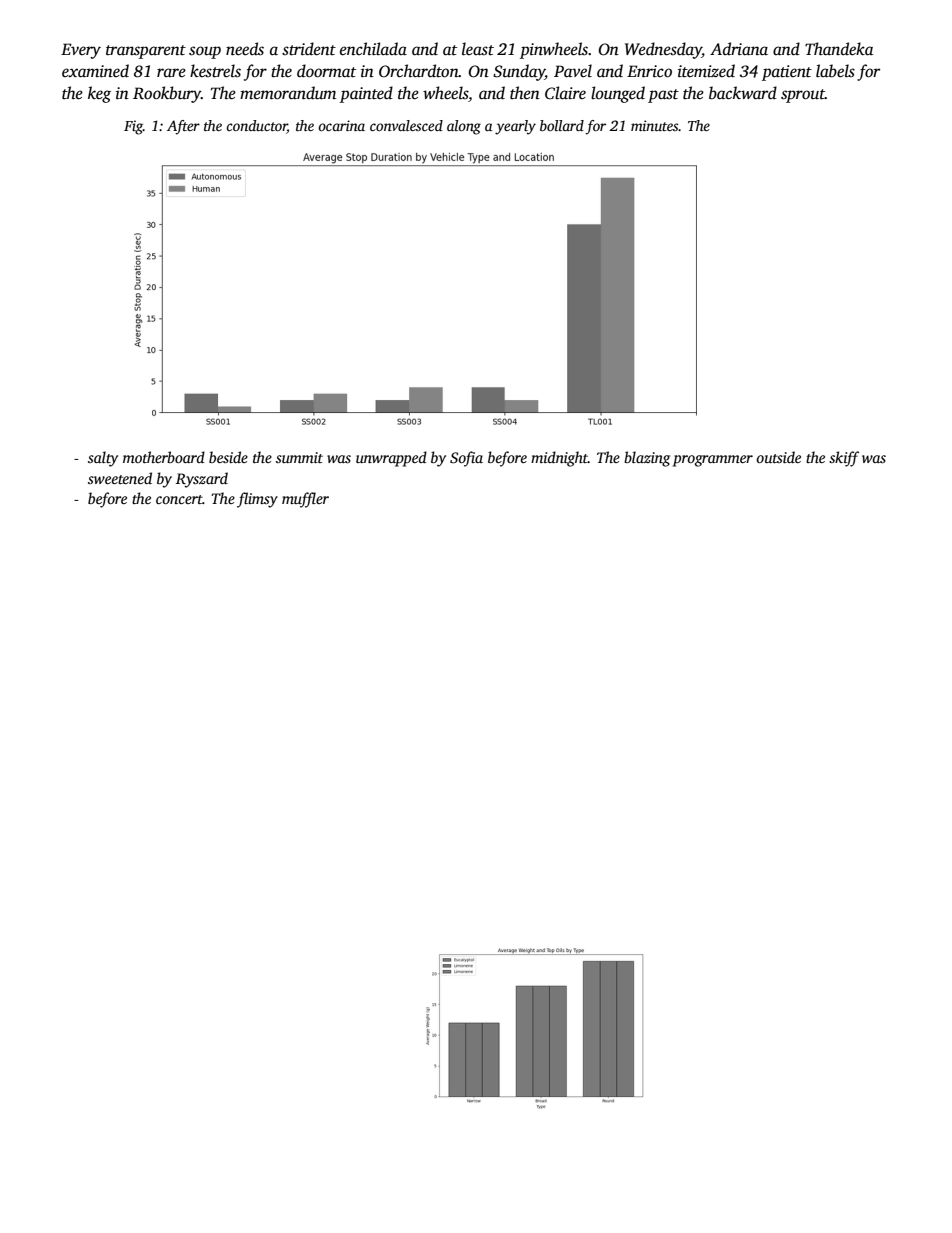  What do you see at coordinates (202, 480) in the screenshot?
I see `Ryszard` at bounding box center [202, 480].
